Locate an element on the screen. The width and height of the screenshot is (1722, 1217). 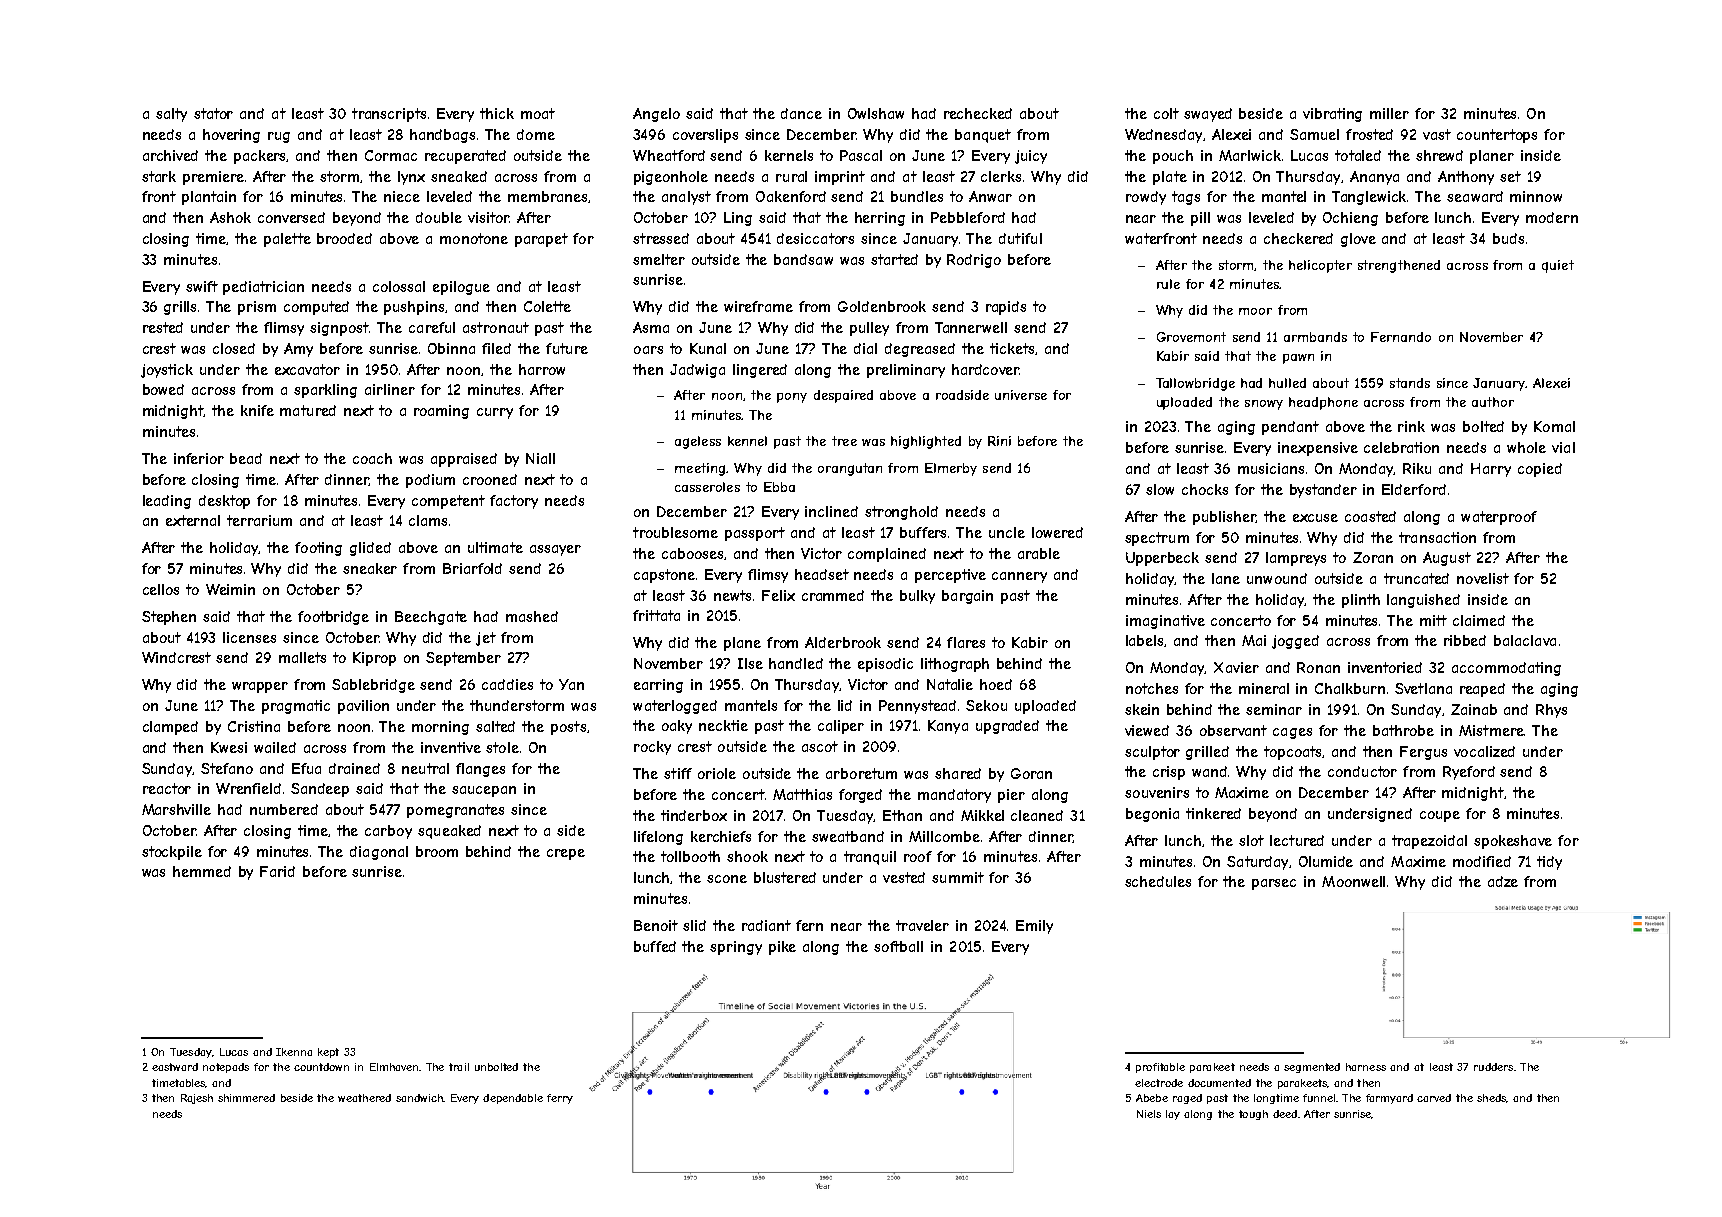
Ikenna is located at coordinates (294, 1052).
